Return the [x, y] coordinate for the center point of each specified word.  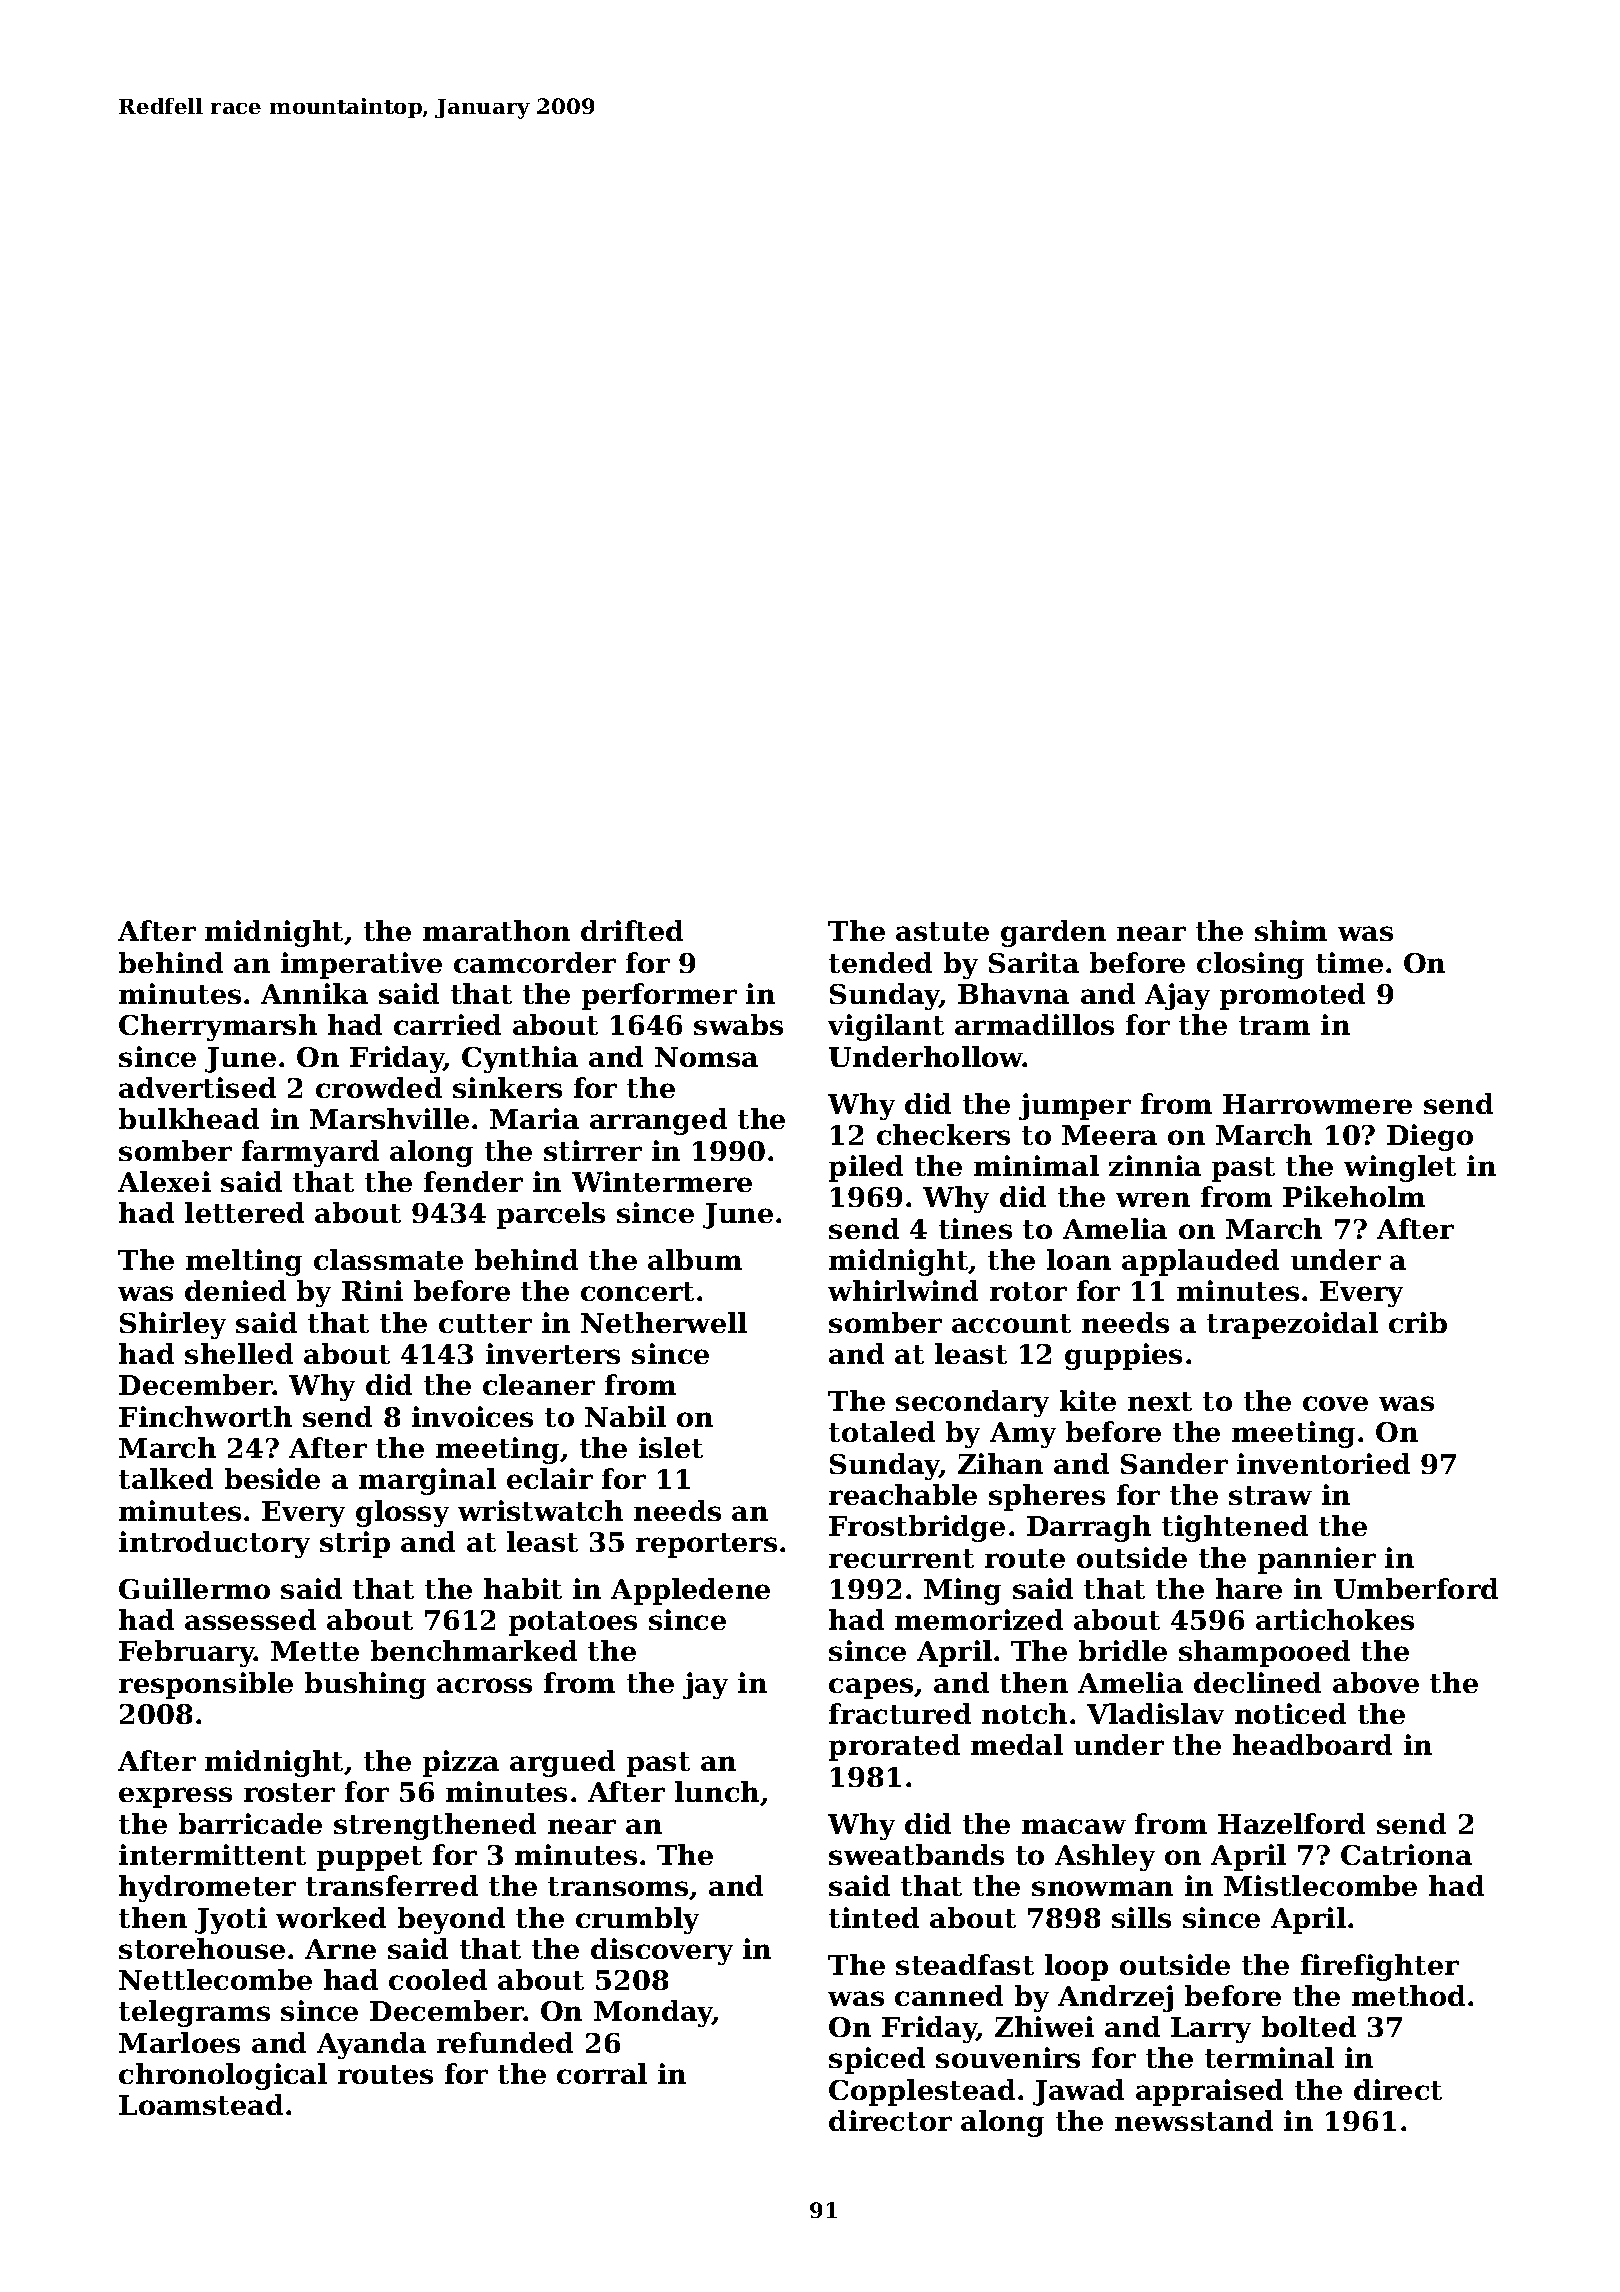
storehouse [202, 1948]
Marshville [389, 1118]
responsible [206, 1685]
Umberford [1416, 1588]
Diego [1430, 1137]
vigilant [886, 1027]
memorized [979, 1619]
